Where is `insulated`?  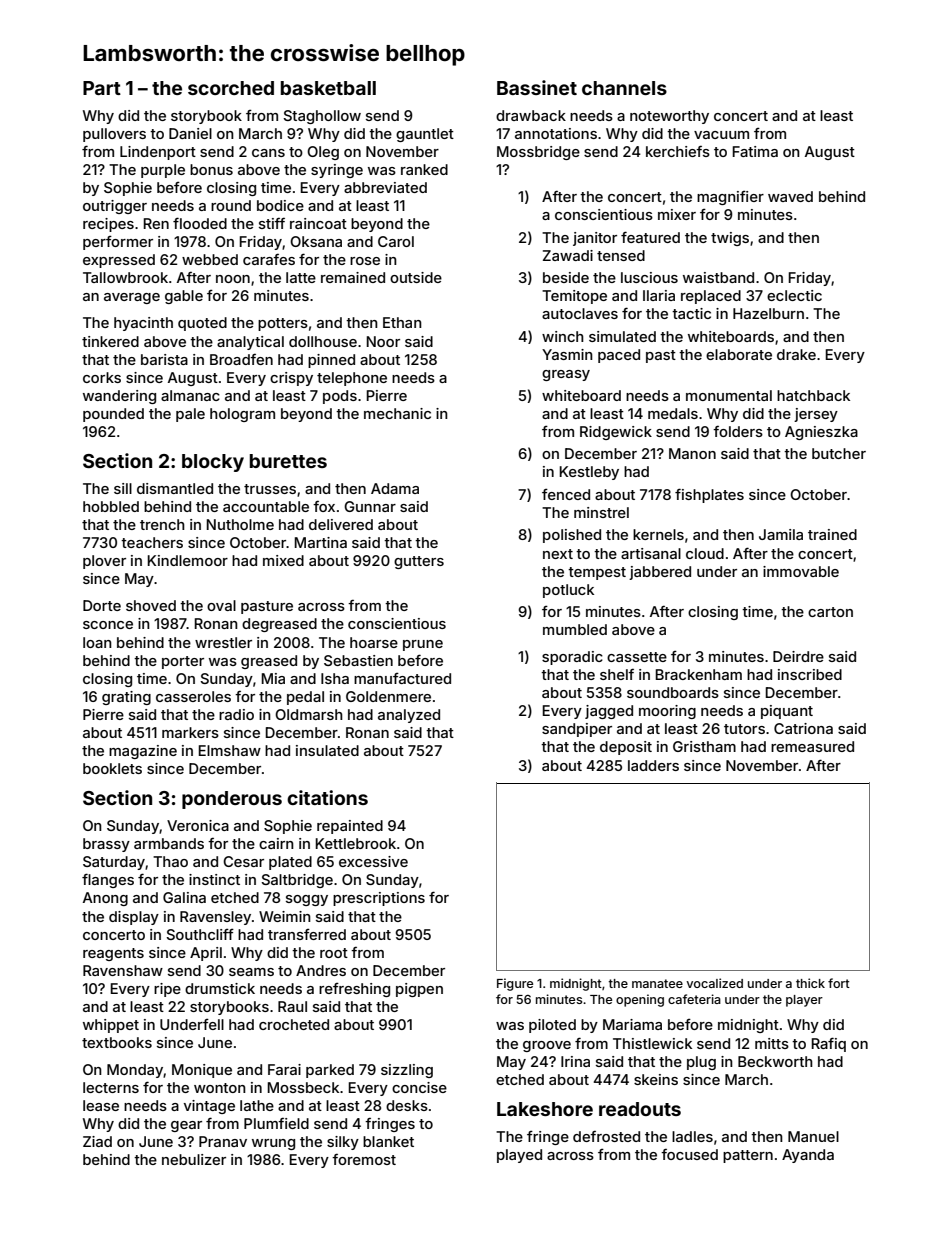 insulated is located at coordinates (327, 750).
